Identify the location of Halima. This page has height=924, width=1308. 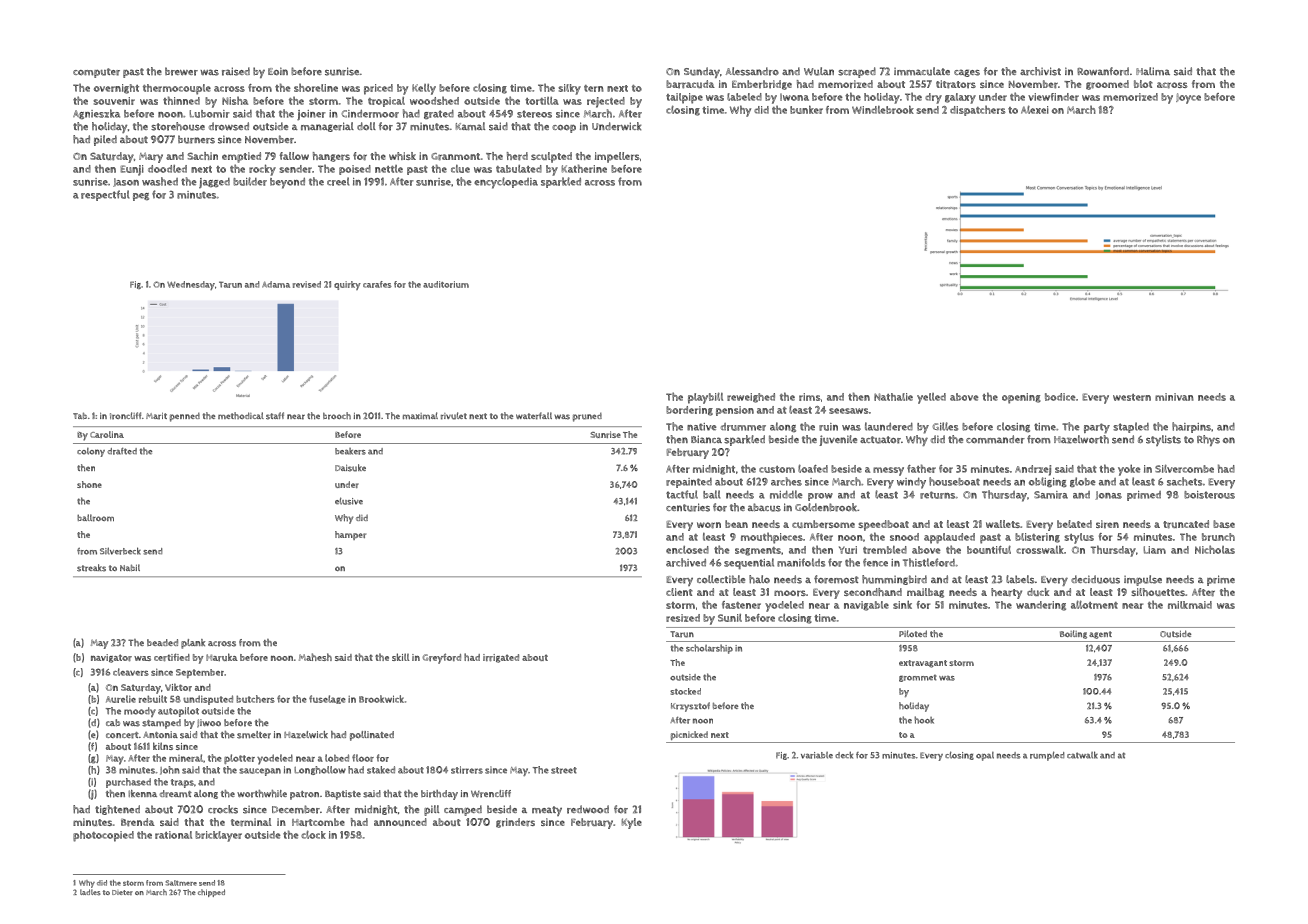
(1153, 71).
